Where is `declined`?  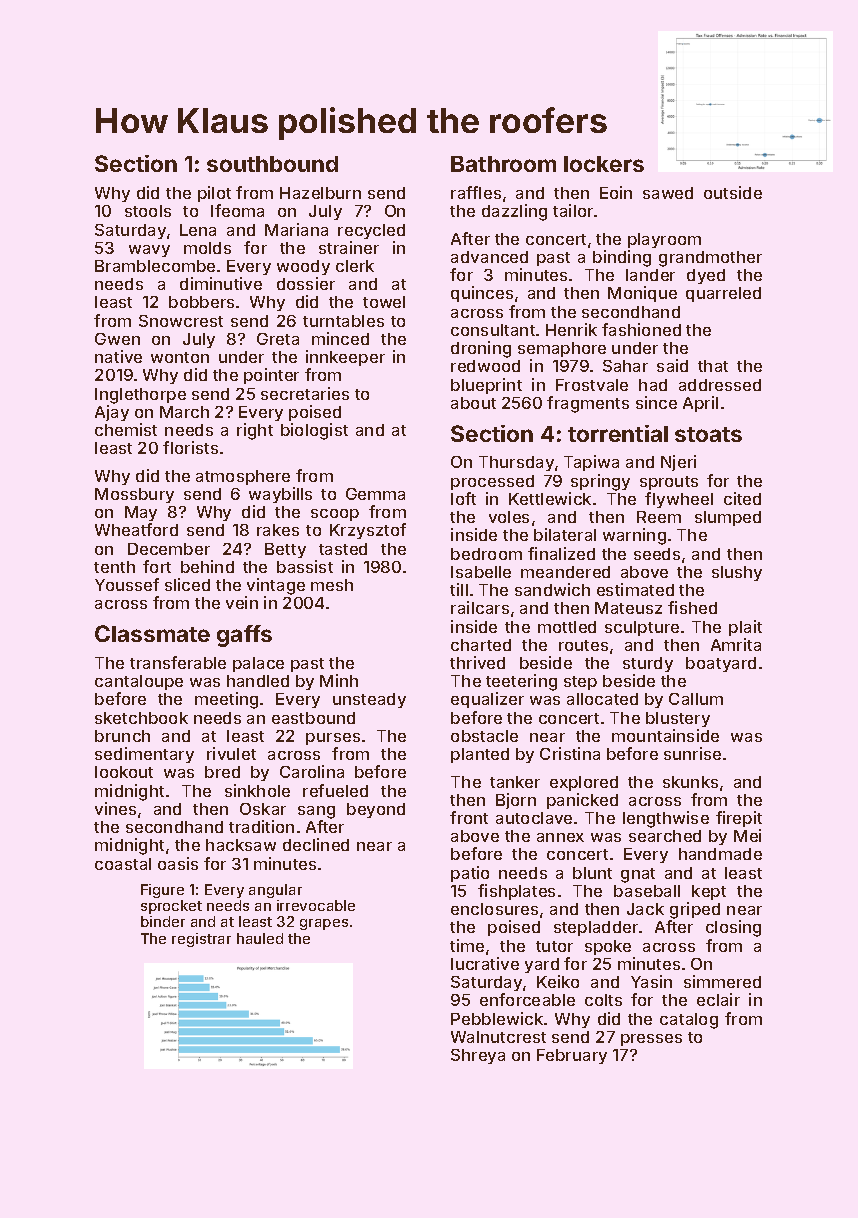
declined is located at coordinates (316, 844).
